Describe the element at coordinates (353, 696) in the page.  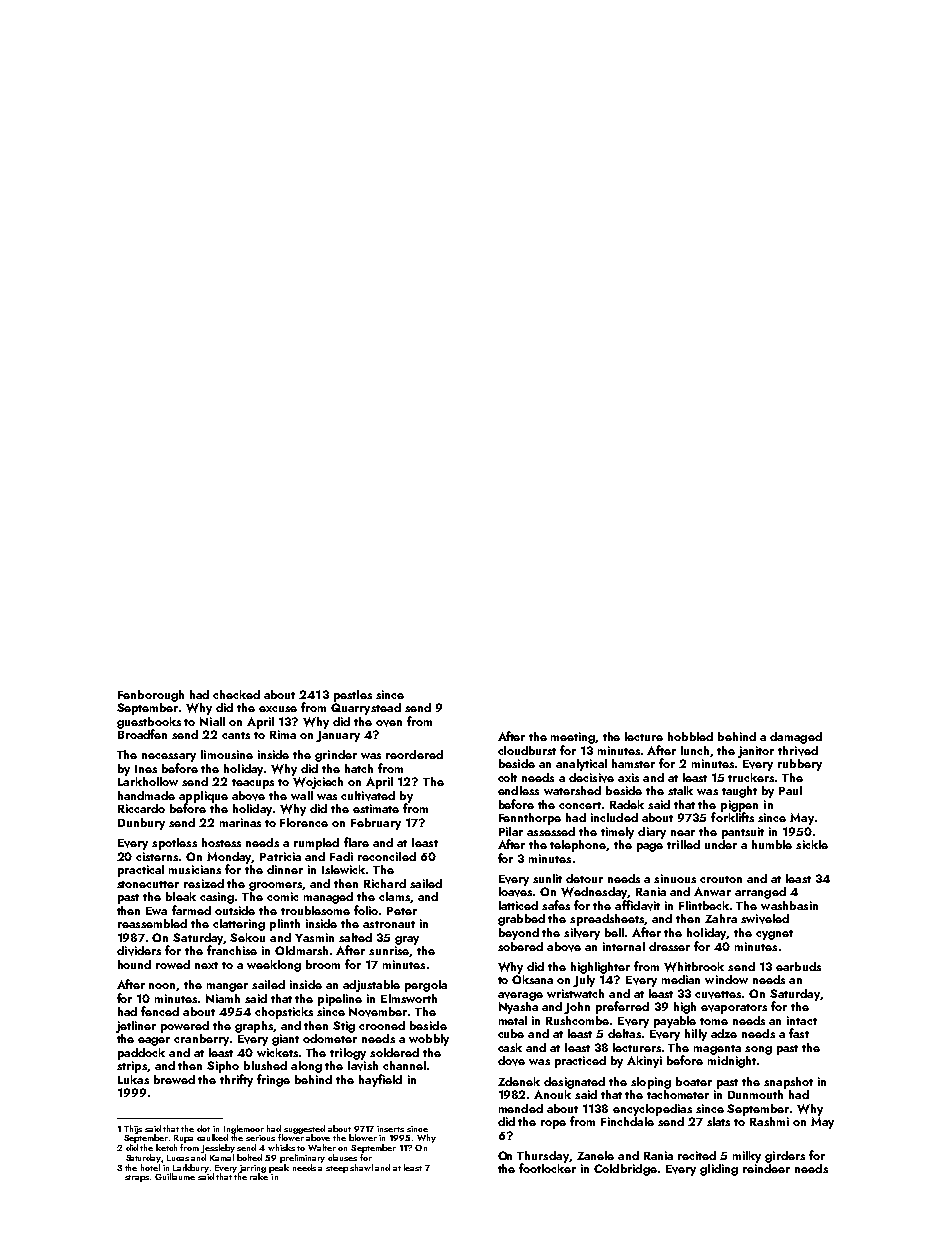
I see `pestles` at that location.
